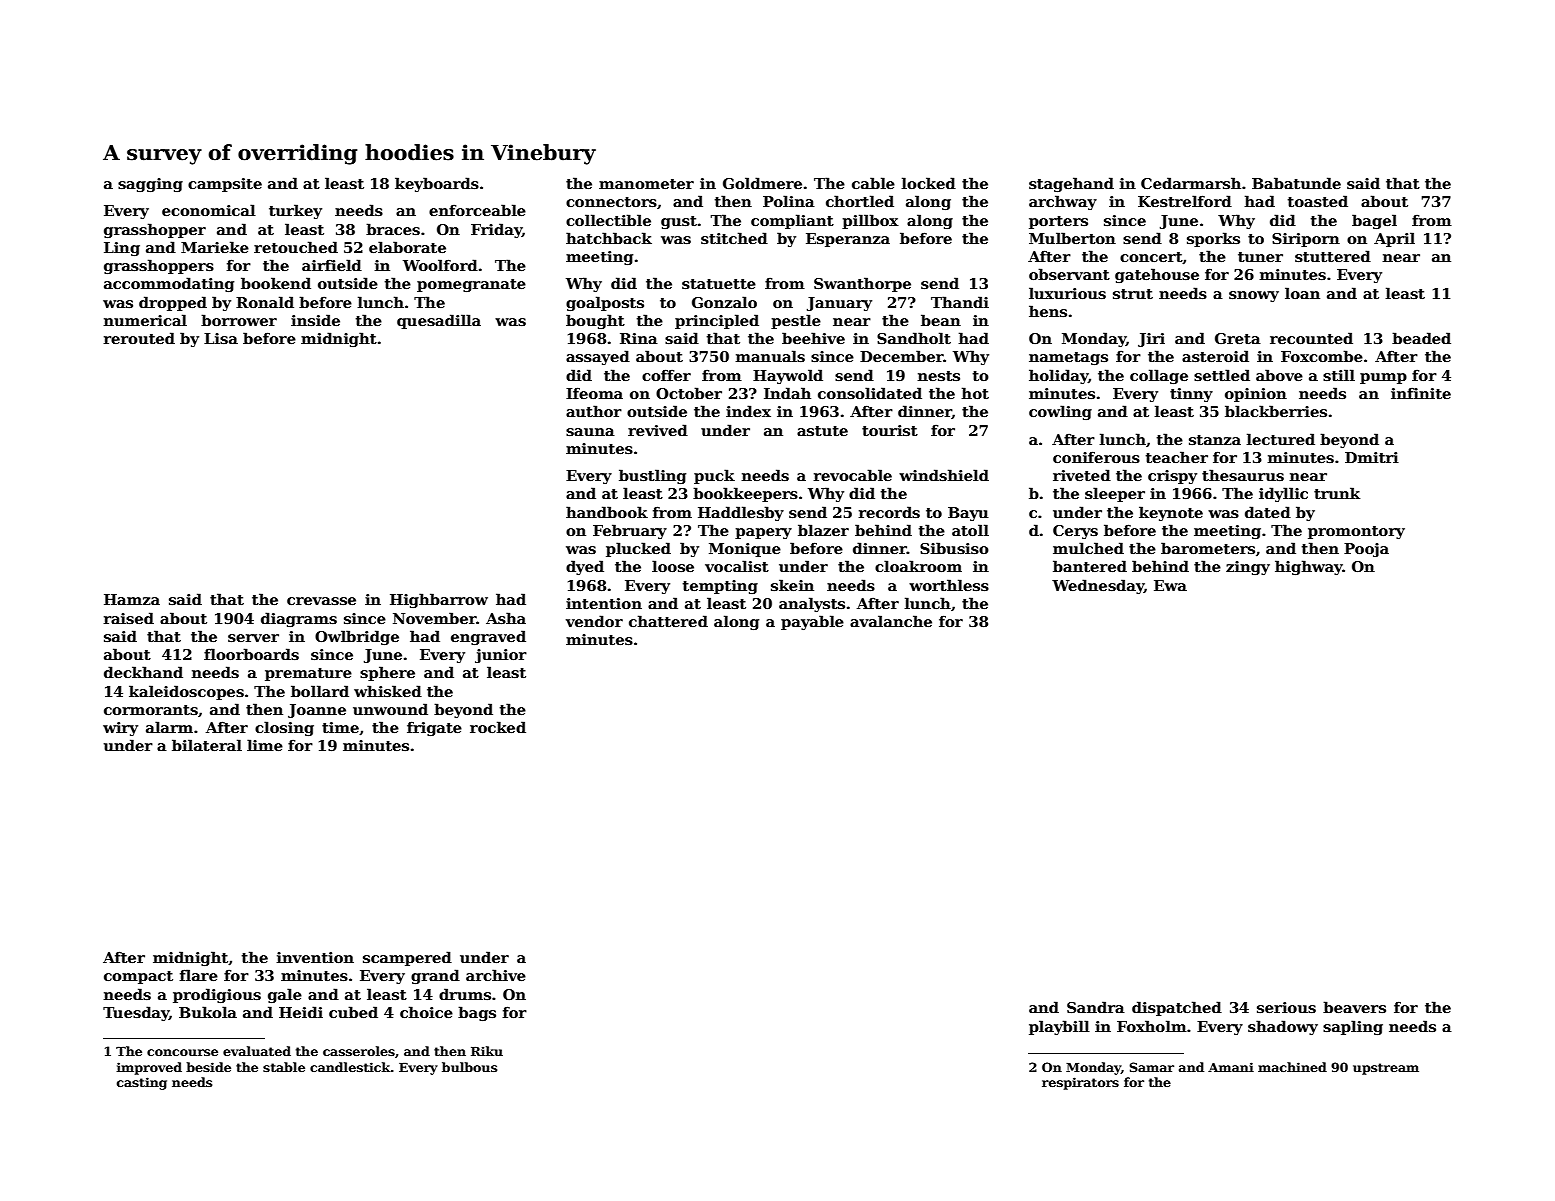  Describe the element at coordinates (138, 977) in the screenshot. I see `compact` at that location.
